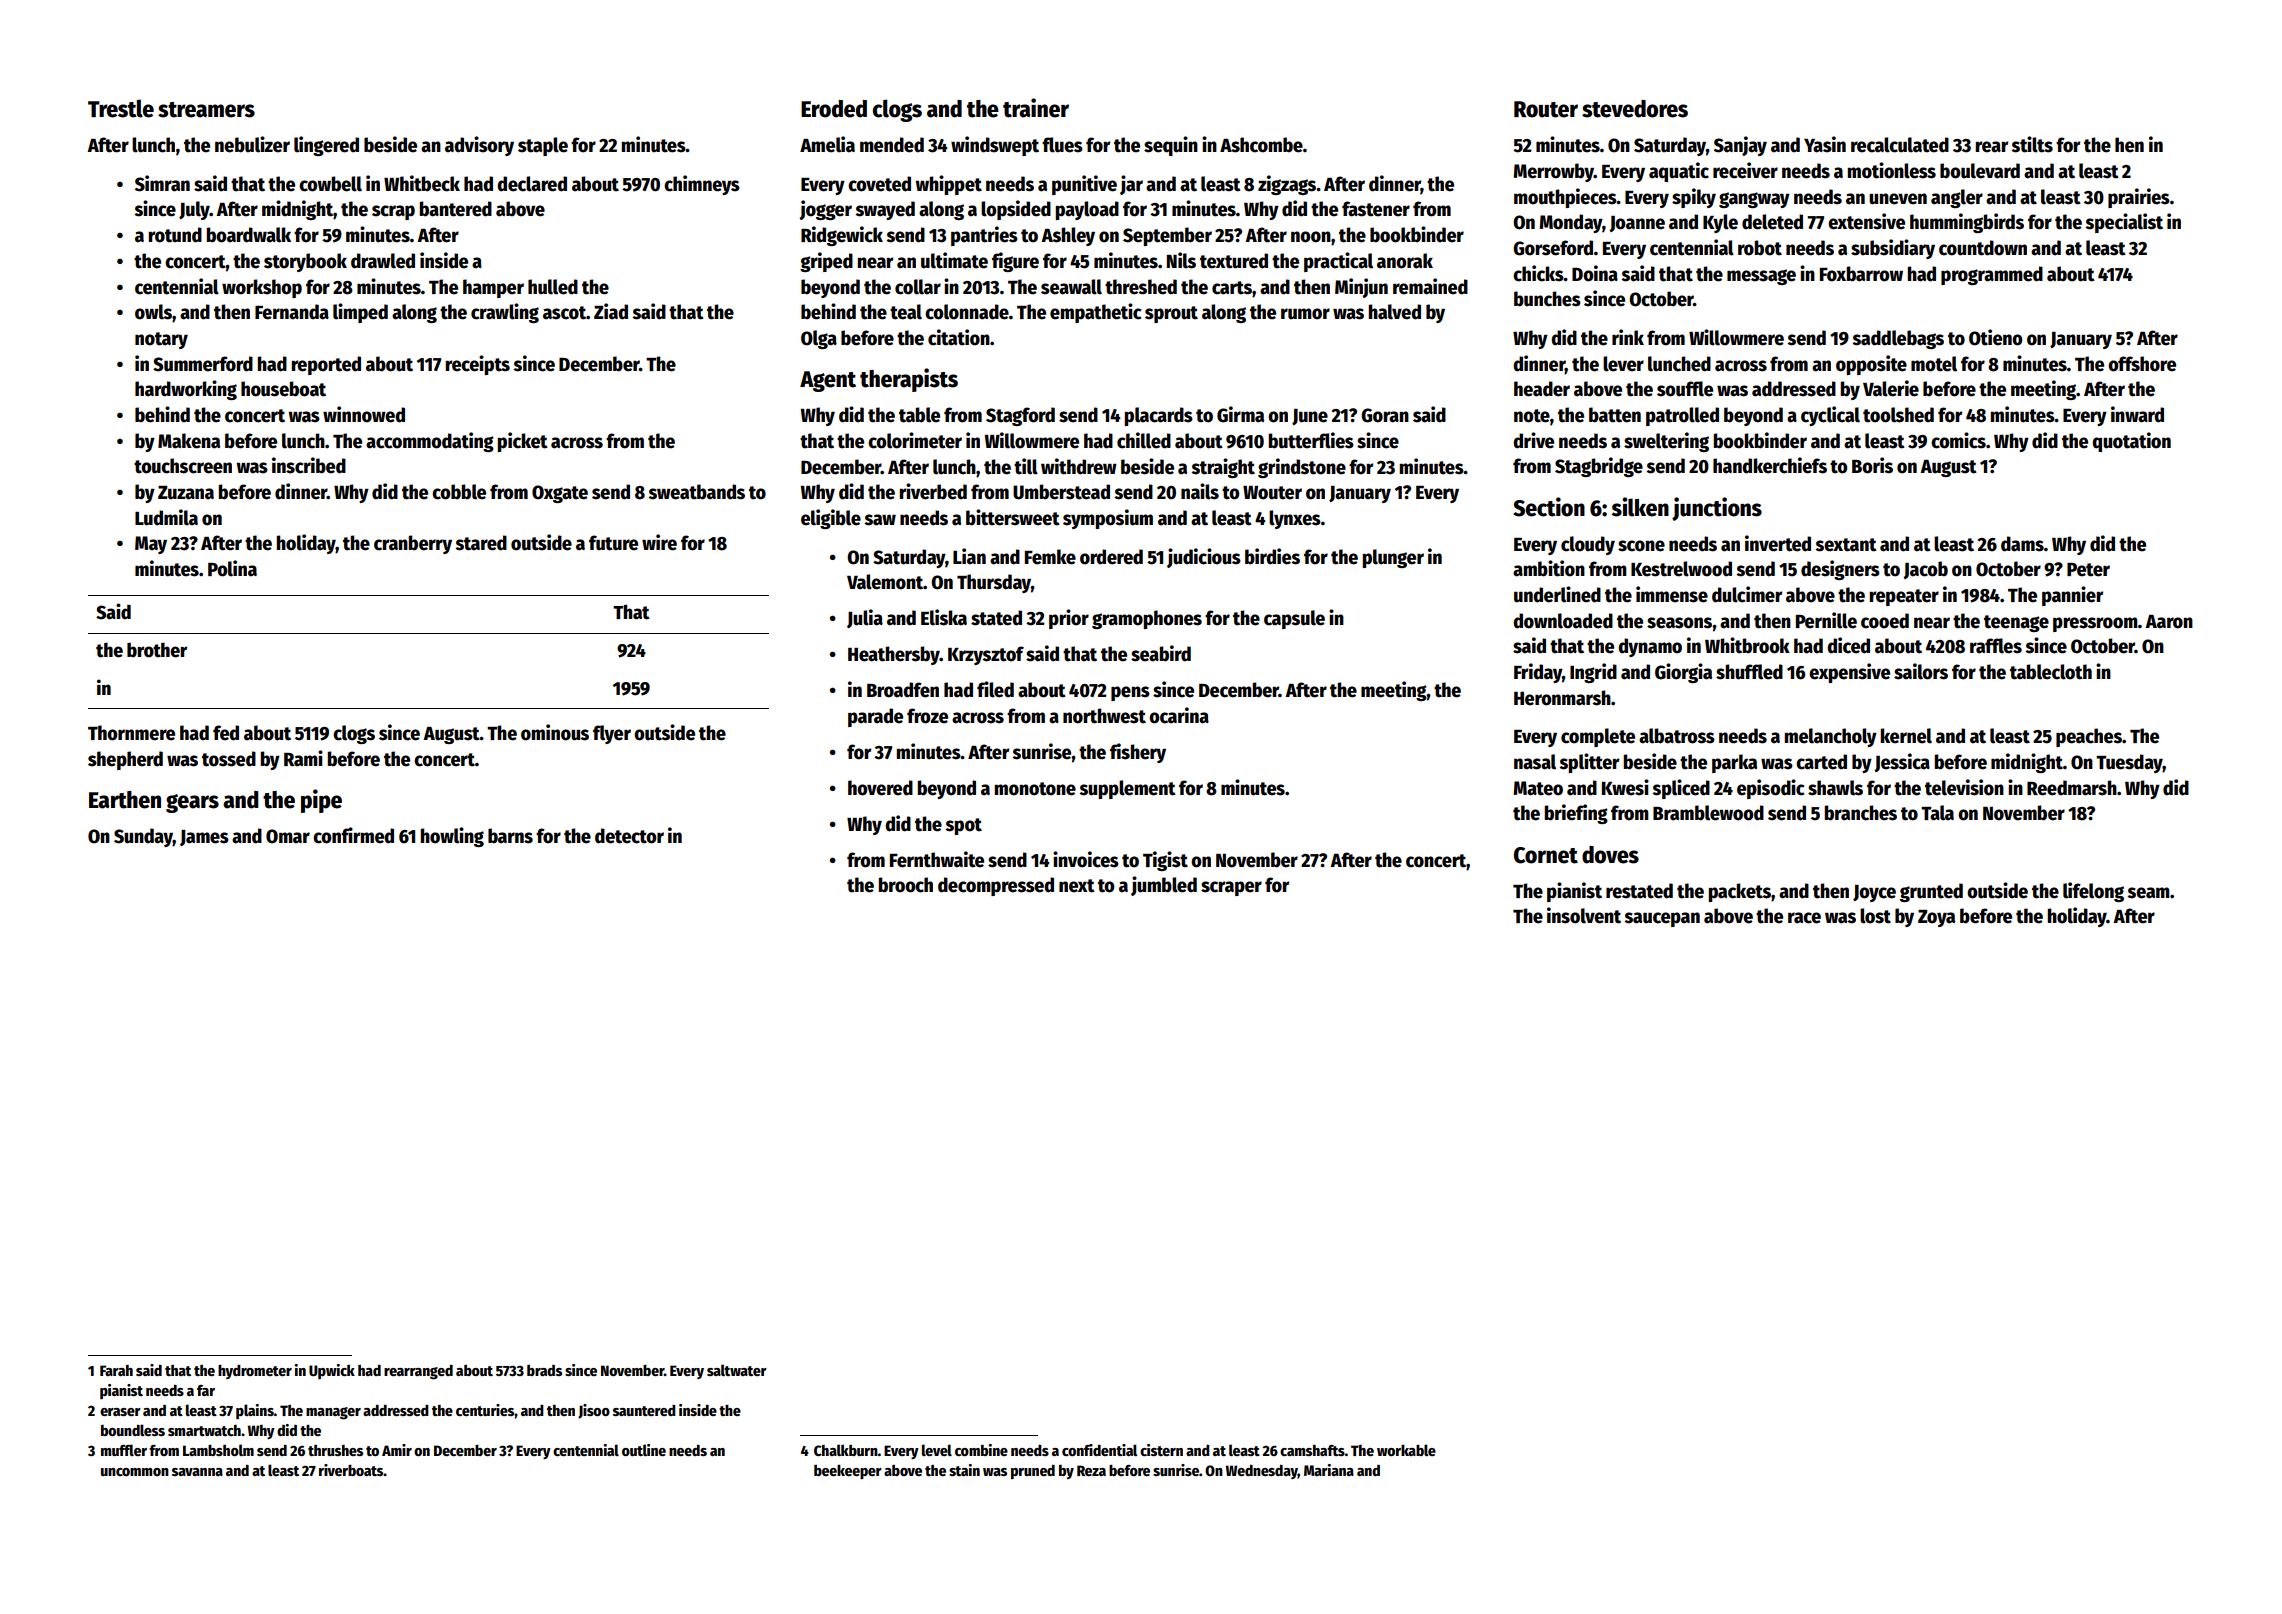  I want to click on lost, so click(1875, 916).
